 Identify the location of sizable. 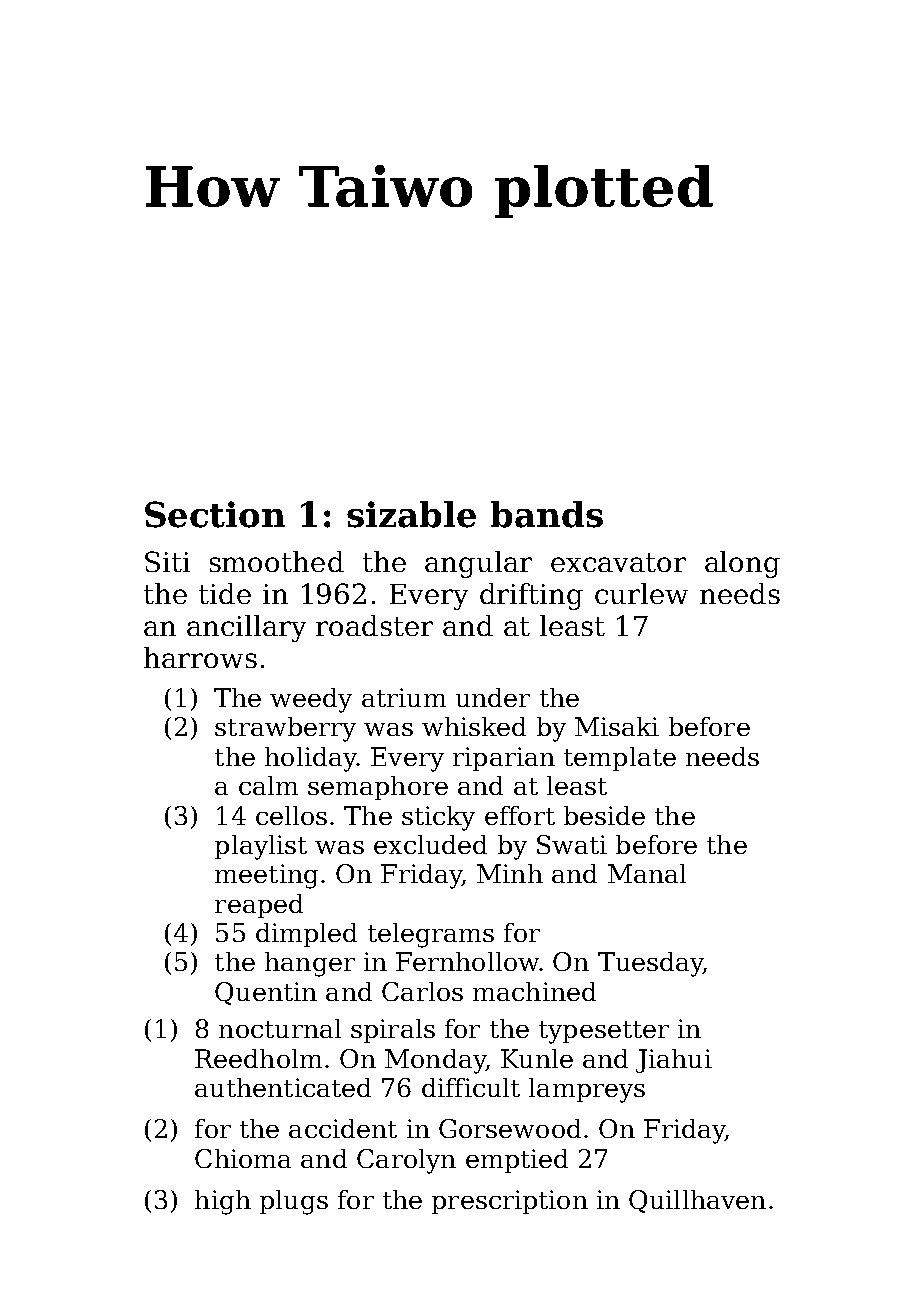
(411, 514).
